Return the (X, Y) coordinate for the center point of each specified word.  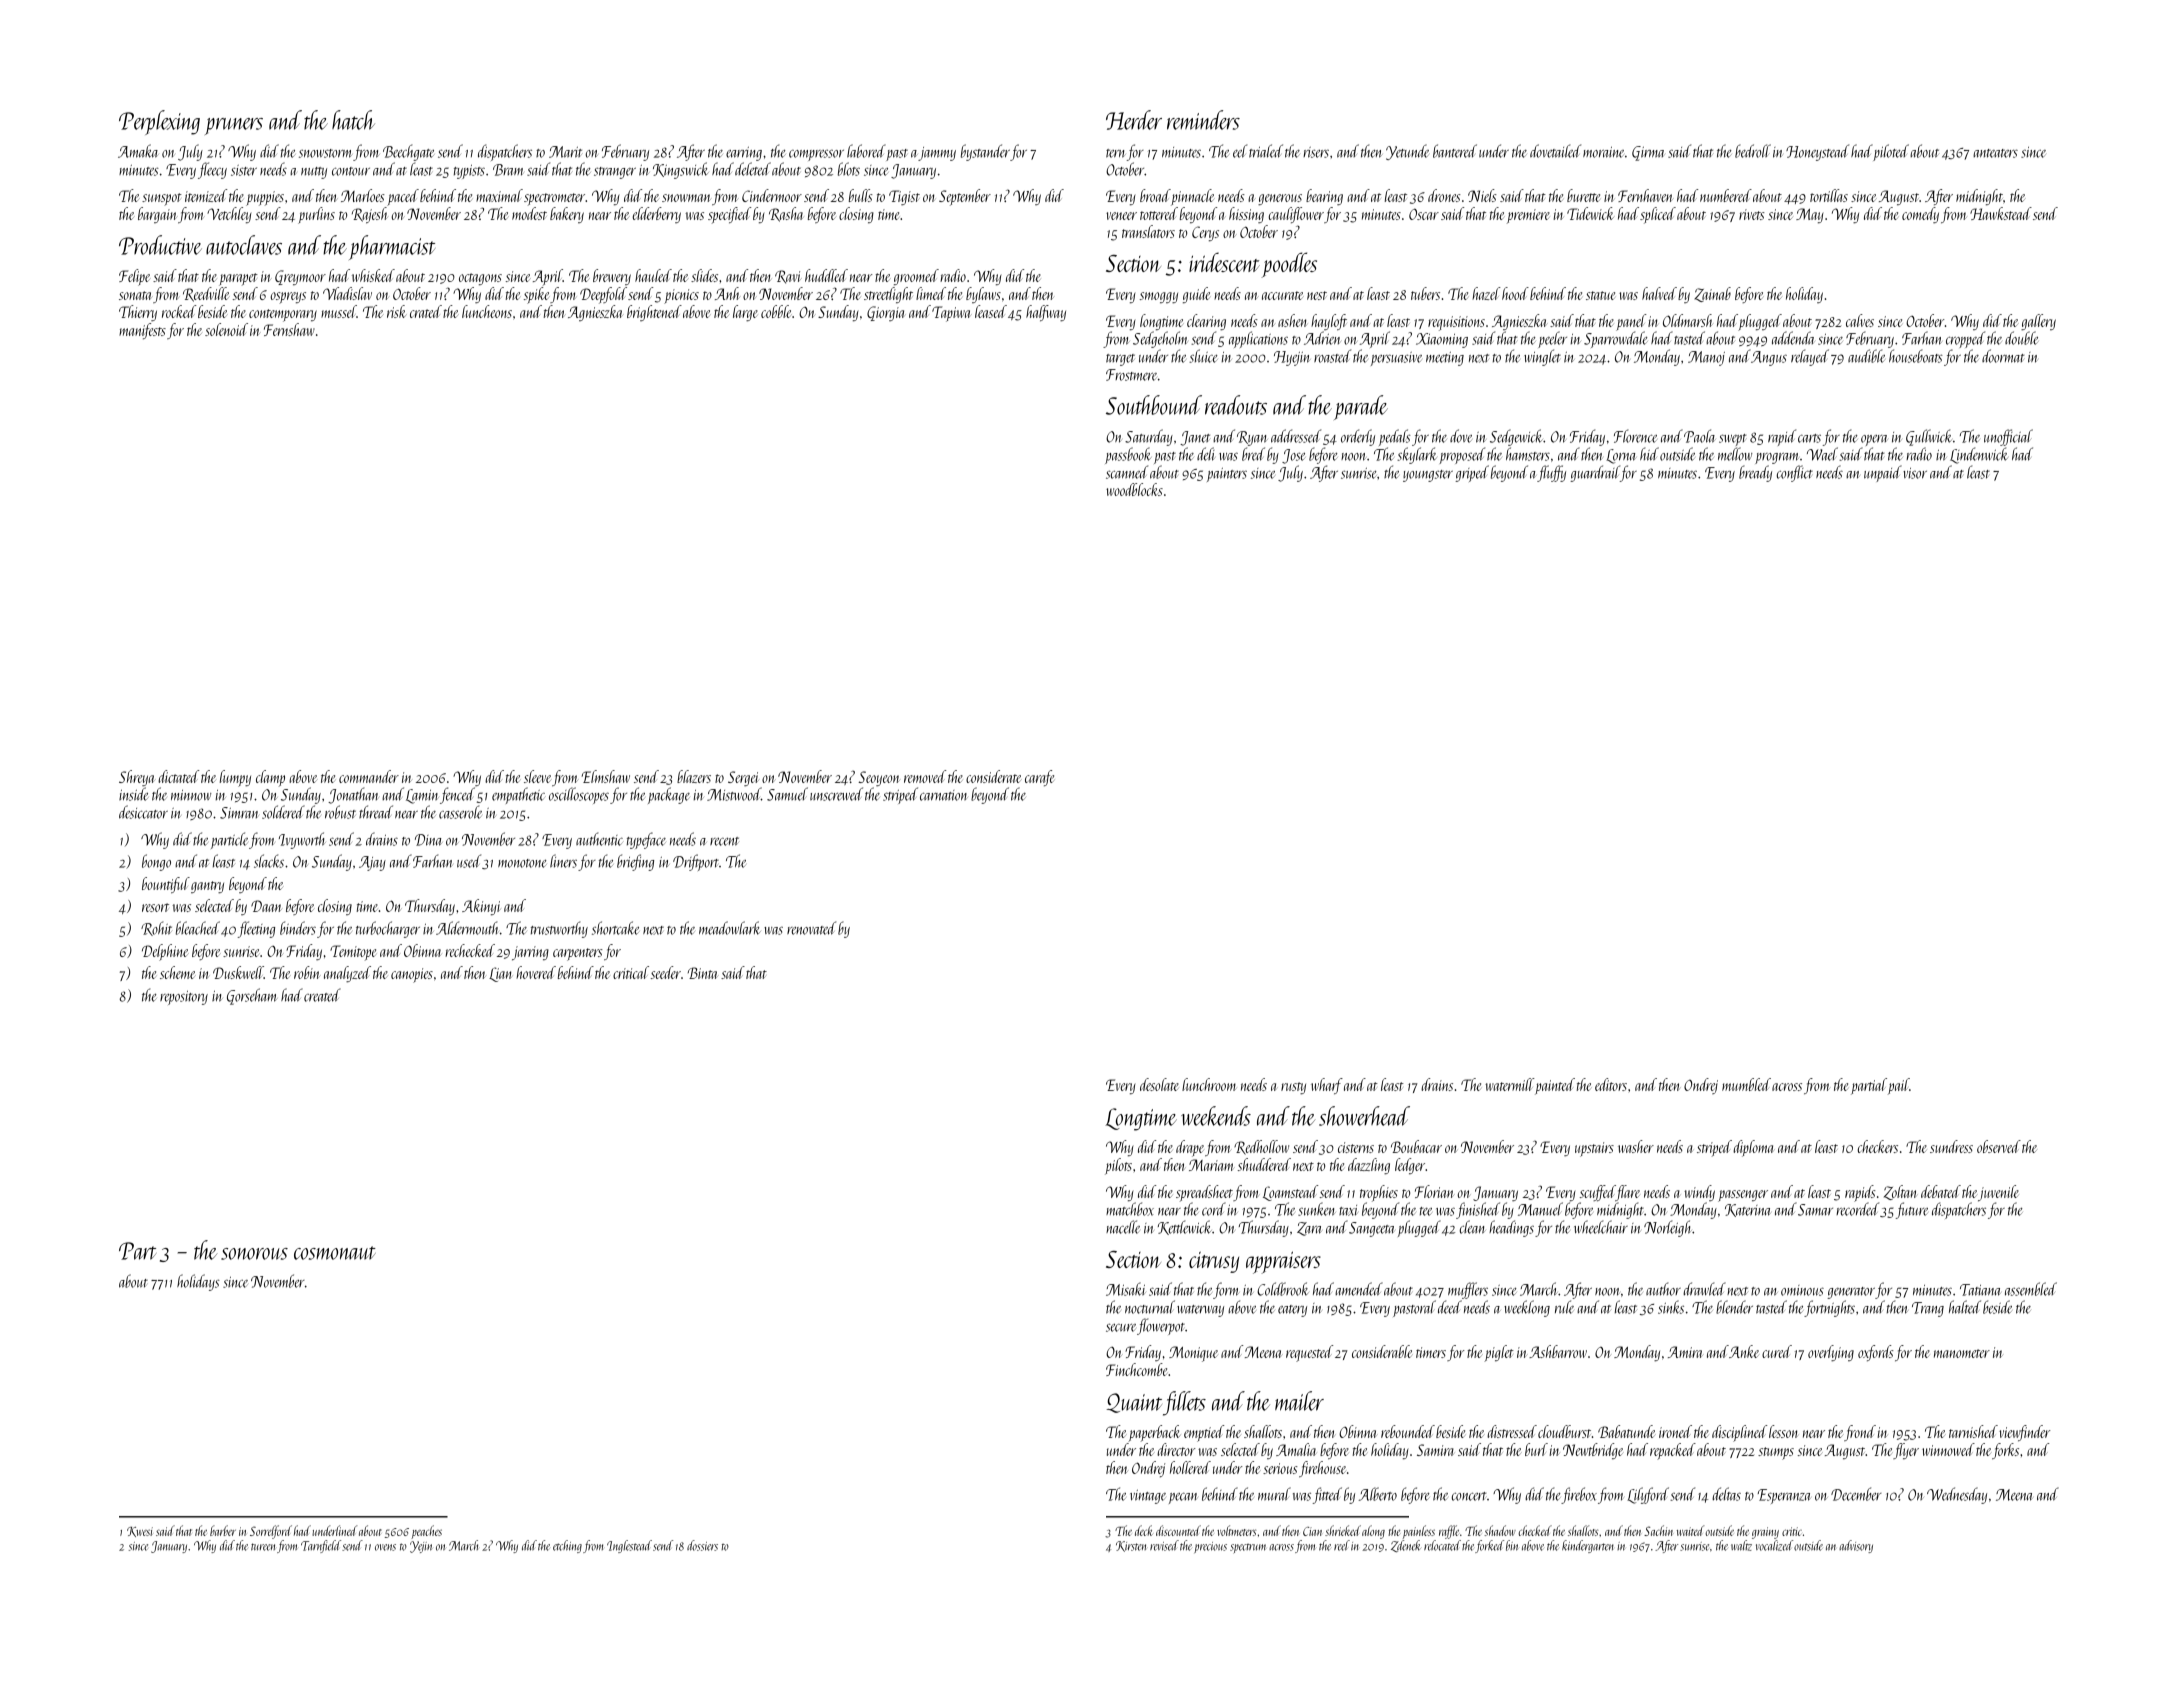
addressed (1296, 436)
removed (925, 776)
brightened (654, 313)
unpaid (1883, 473)
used (469, 861)
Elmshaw (606, 776)
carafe (1039, 778)
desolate (1159, 1084)
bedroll (1753, 151)
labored (866, 151)
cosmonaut (335, 1253)
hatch (353, 120)
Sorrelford (271, 1532)
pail (1898, 1086)
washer (1636, 1146)
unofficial (2008, 437)
